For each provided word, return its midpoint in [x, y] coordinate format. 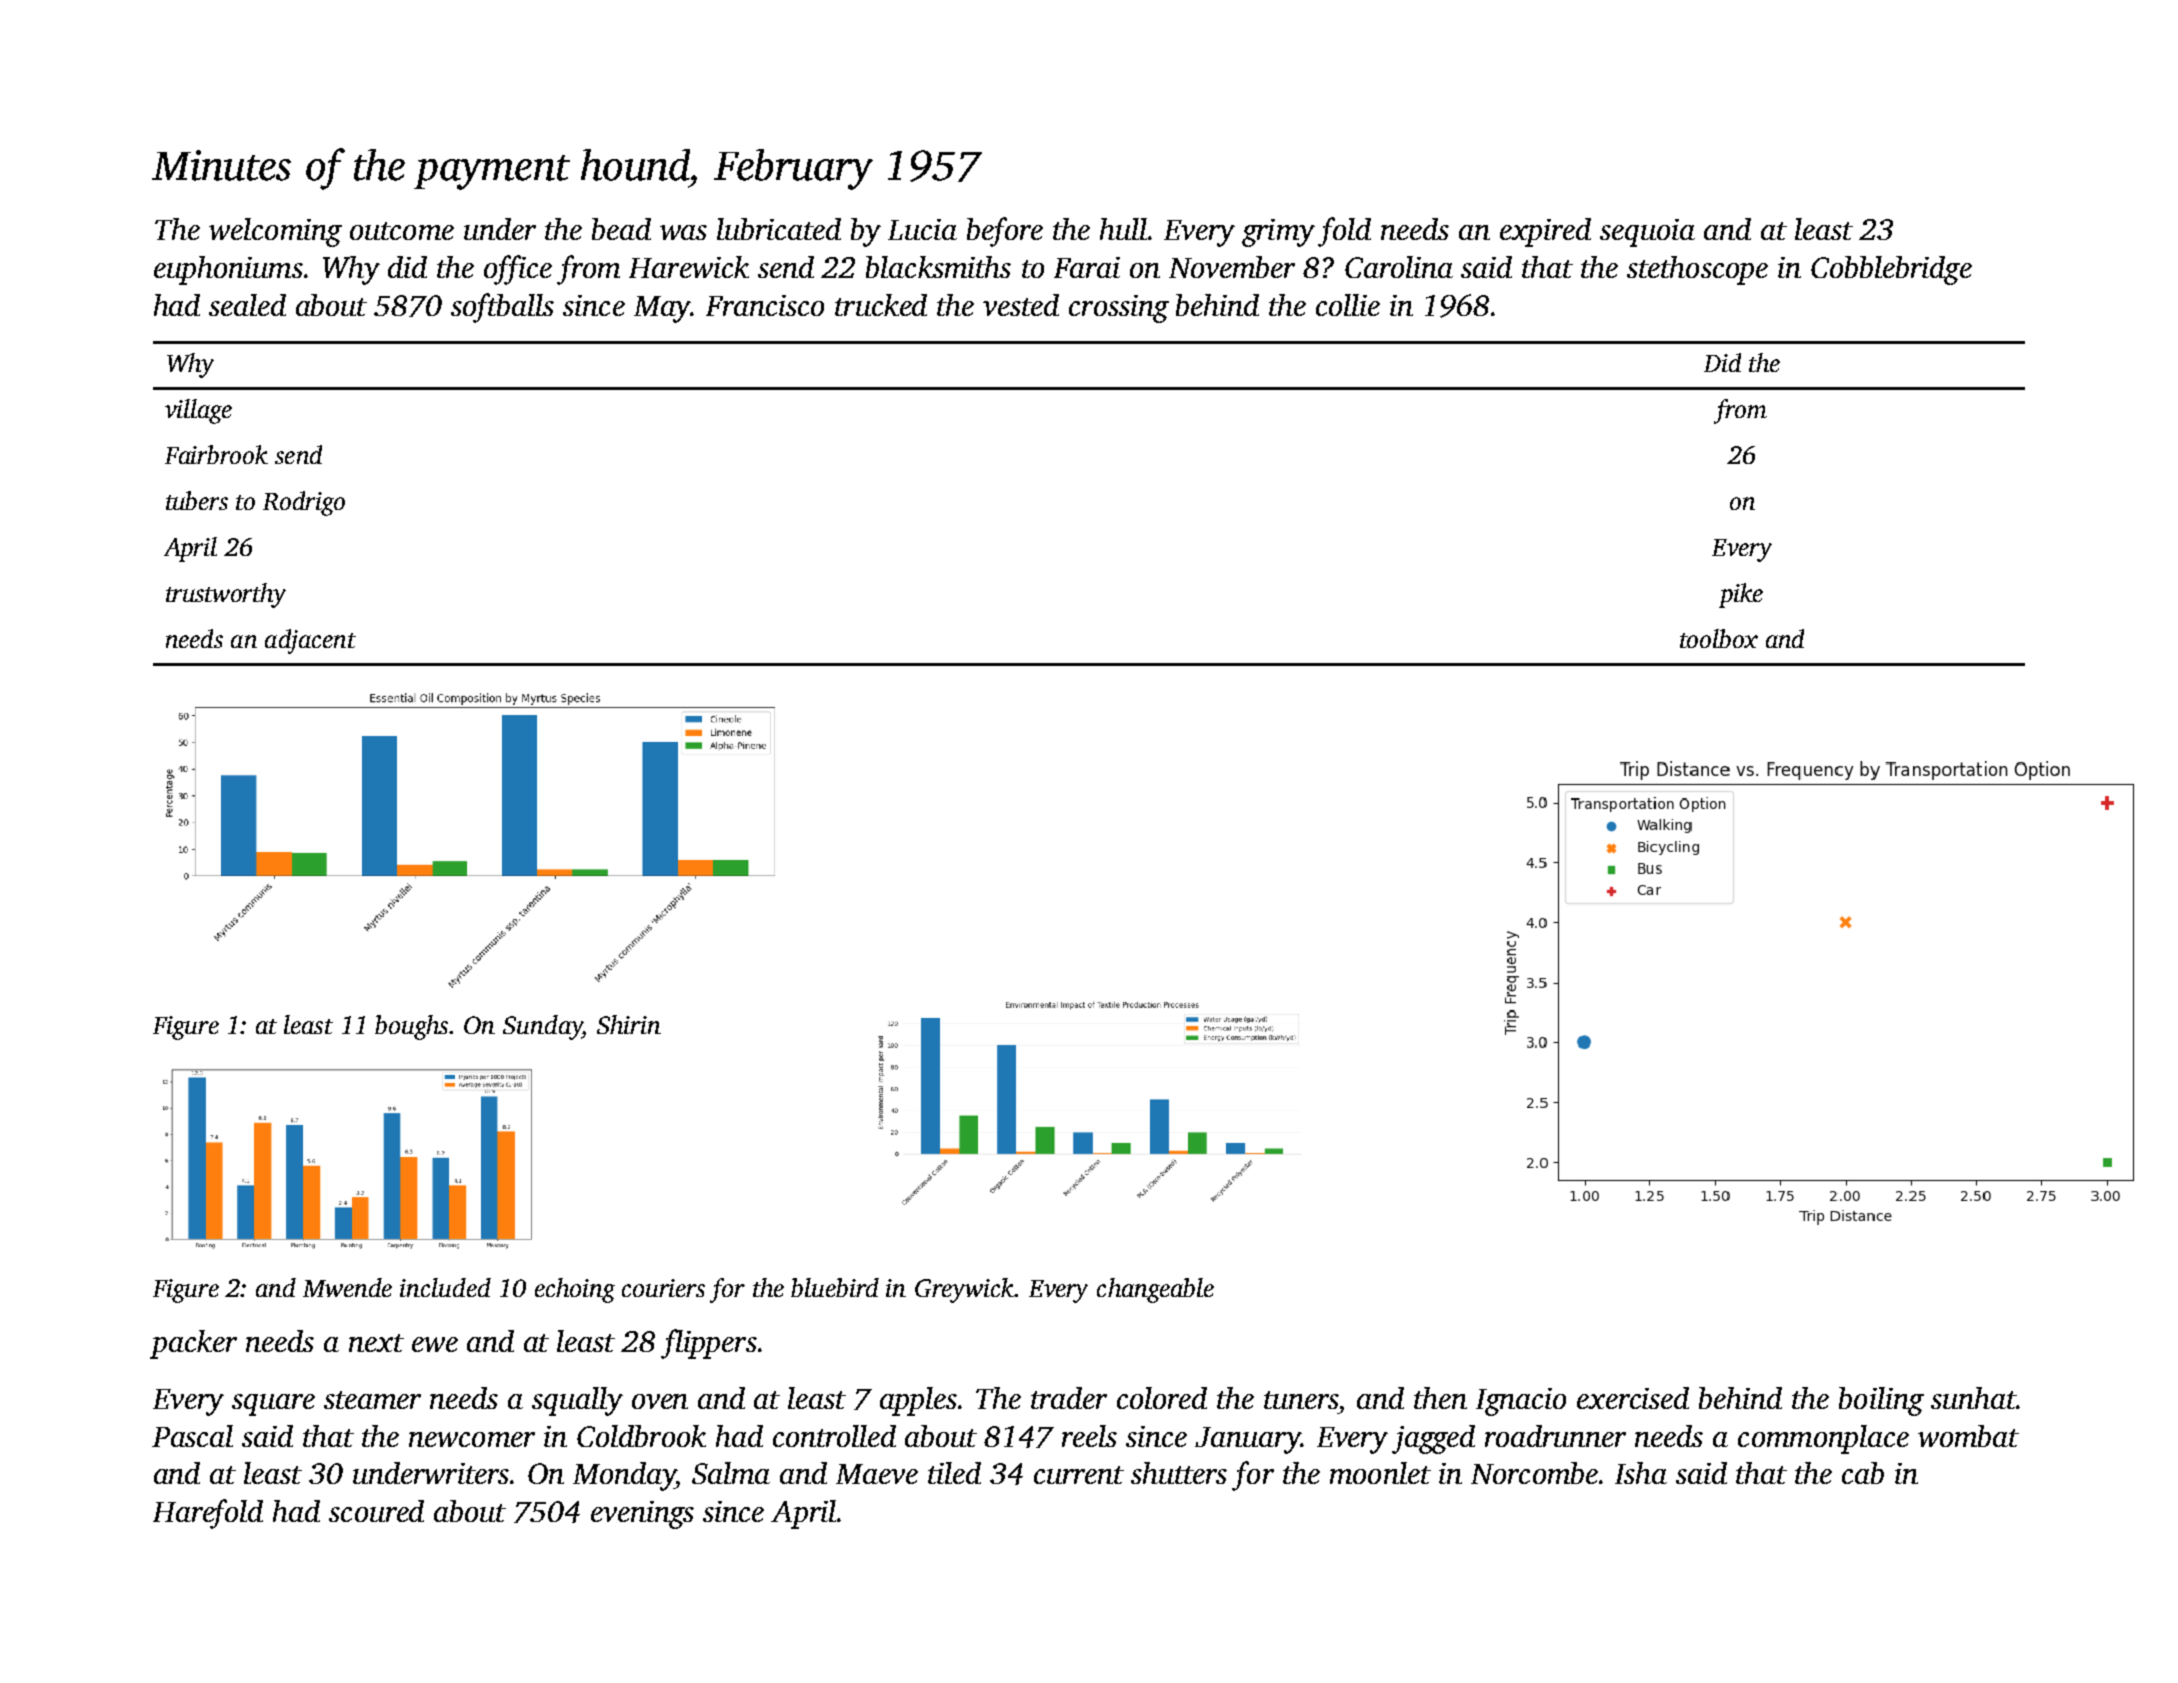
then [1440, 1398]
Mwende [347, 1287]
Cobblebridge [1891, 270]
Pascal [192, 1436]
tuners [1301, 1400]
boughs [411, 1027]
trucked [881, 305]
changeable [1155, 1290]
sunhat [1973, 1398]
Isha [1641, 1473]
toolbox [1719, 638]
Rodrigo [304, 503]
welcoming [275, 232]
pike [1741, 595]
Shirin [629, 1024]
